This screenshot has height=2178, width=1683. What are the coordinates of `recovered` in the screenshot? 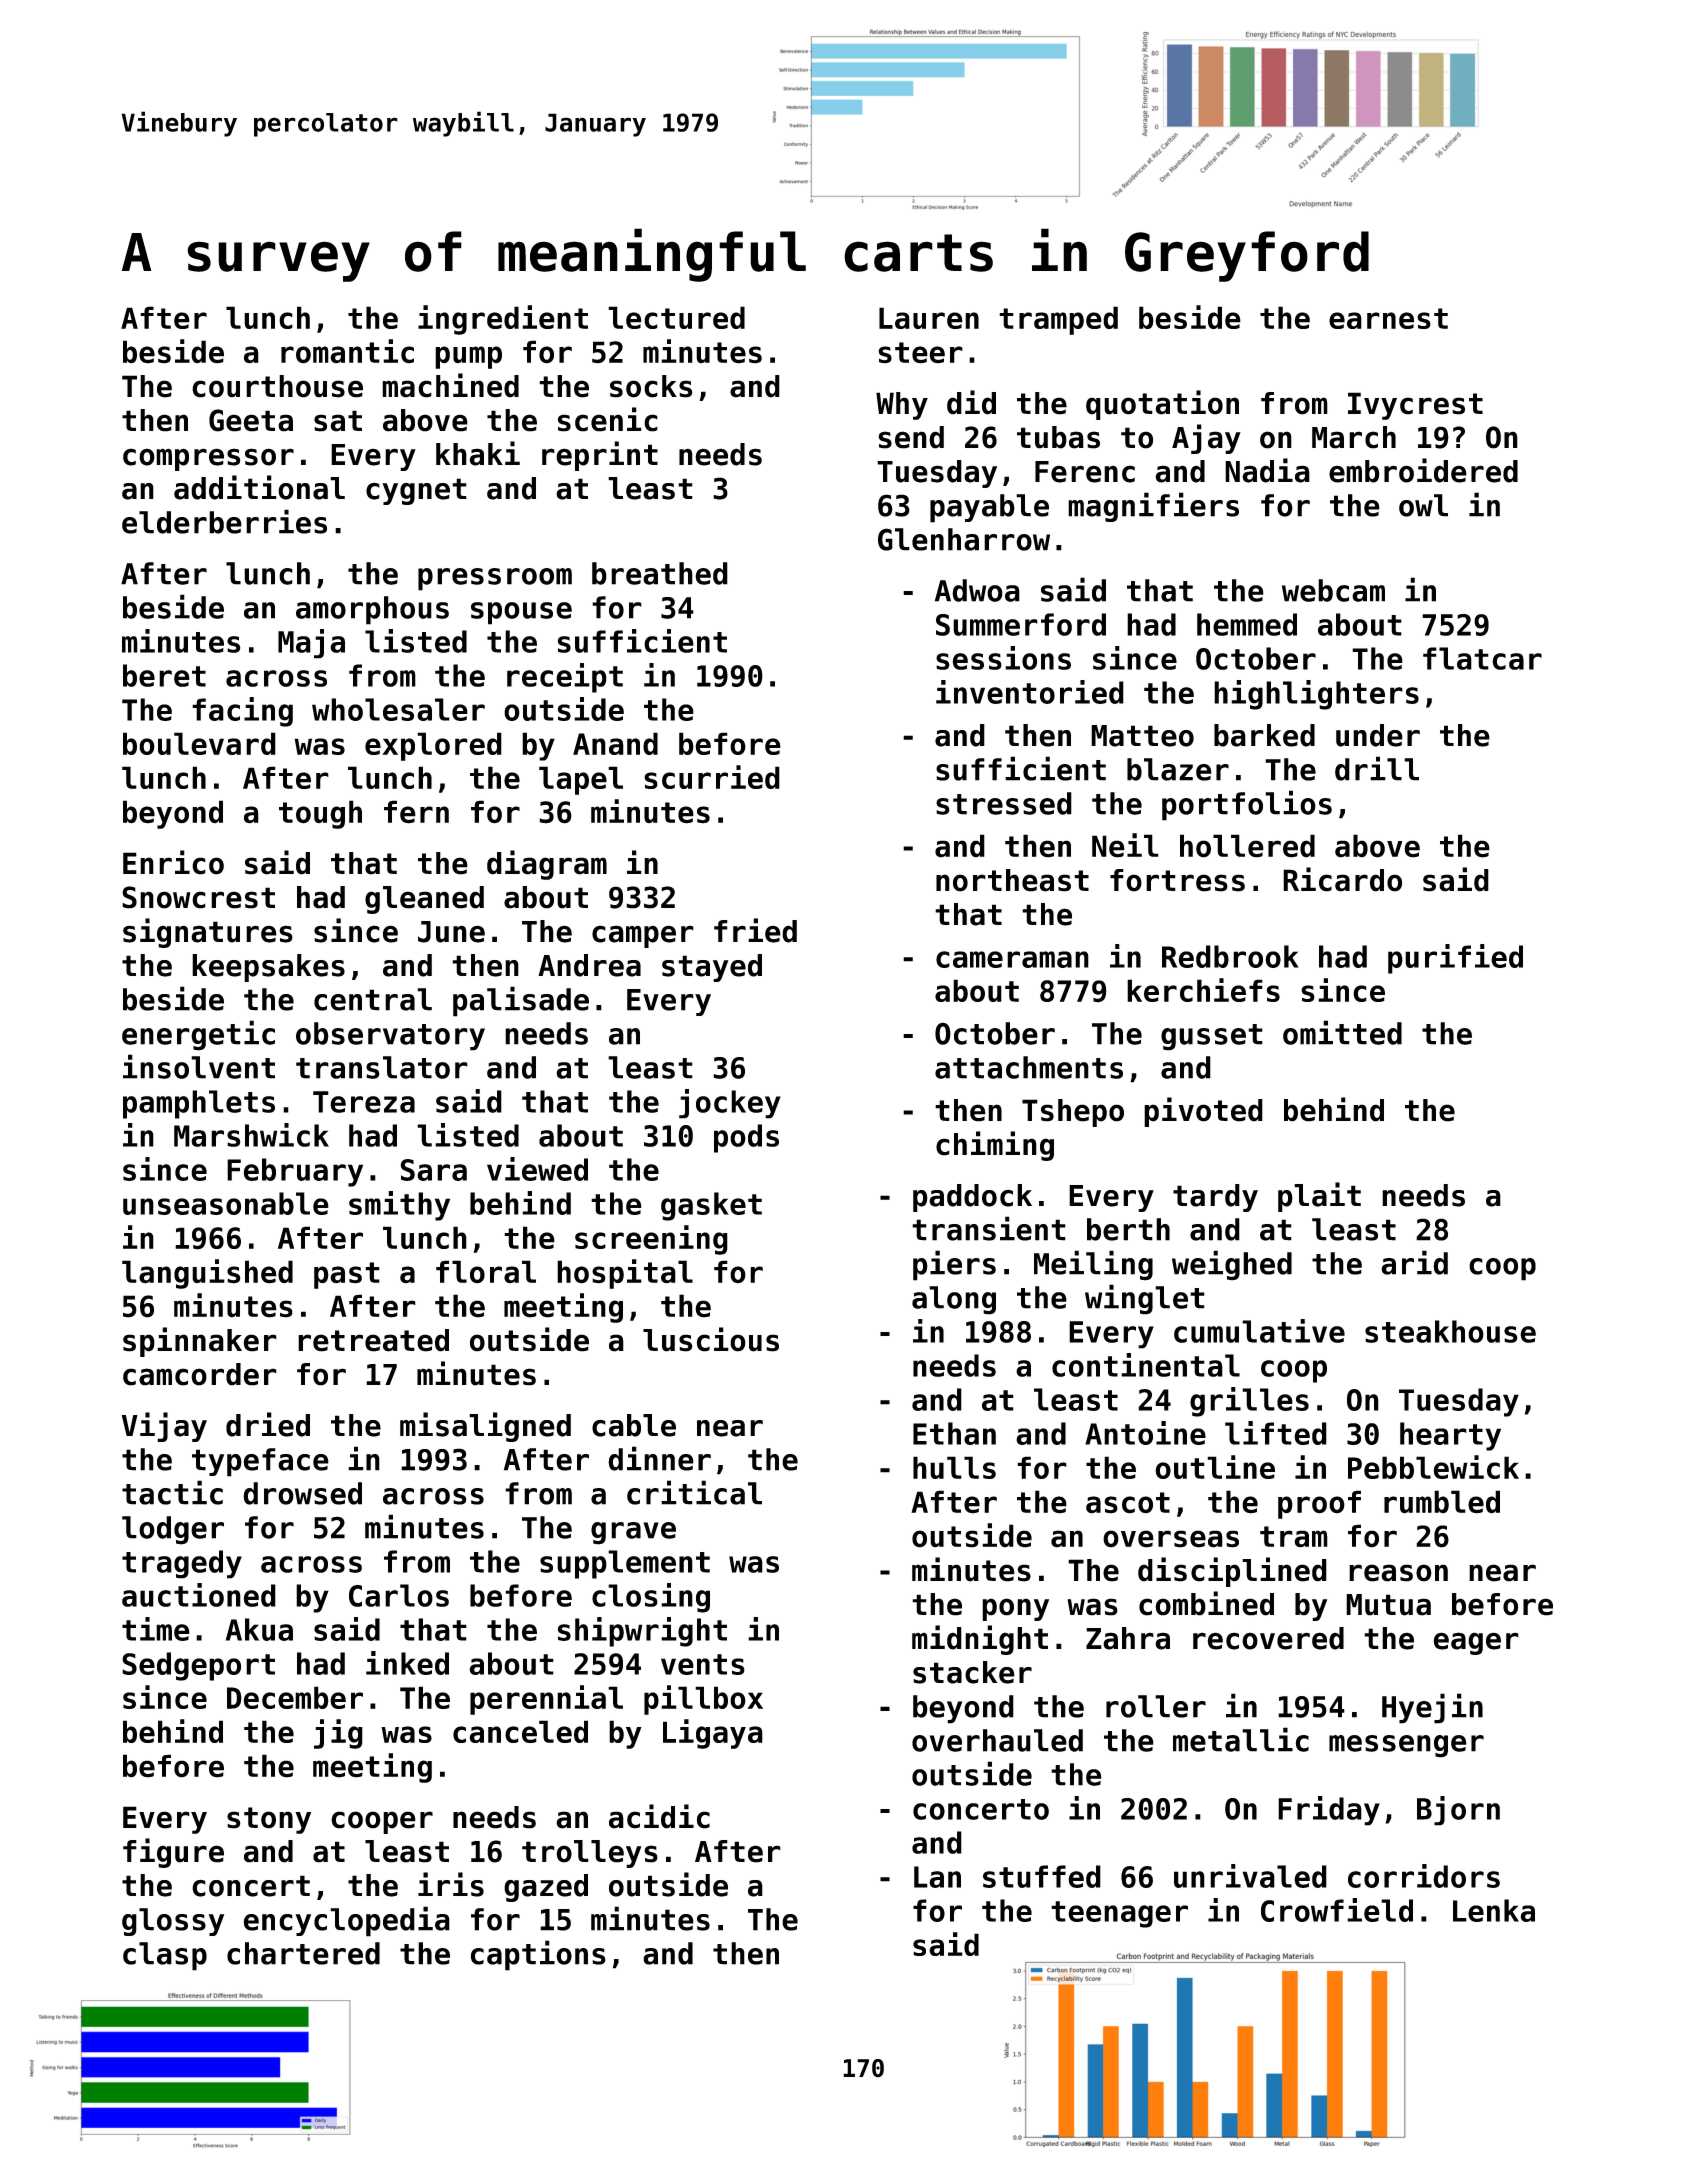 It's located at (1268, 1638).
